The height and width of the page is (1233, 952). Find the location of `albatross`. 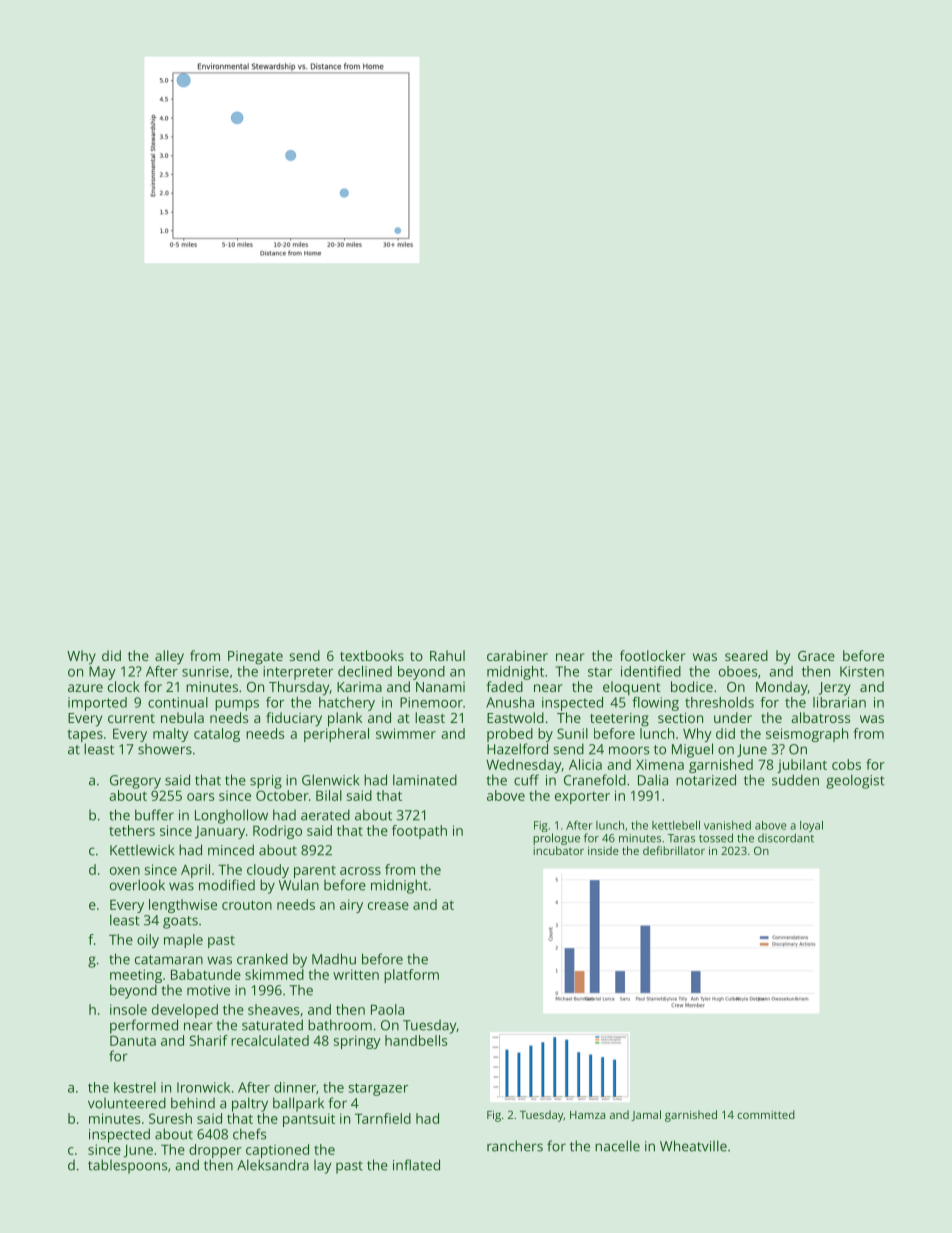

albatross is located at coordinates (820, 717).
